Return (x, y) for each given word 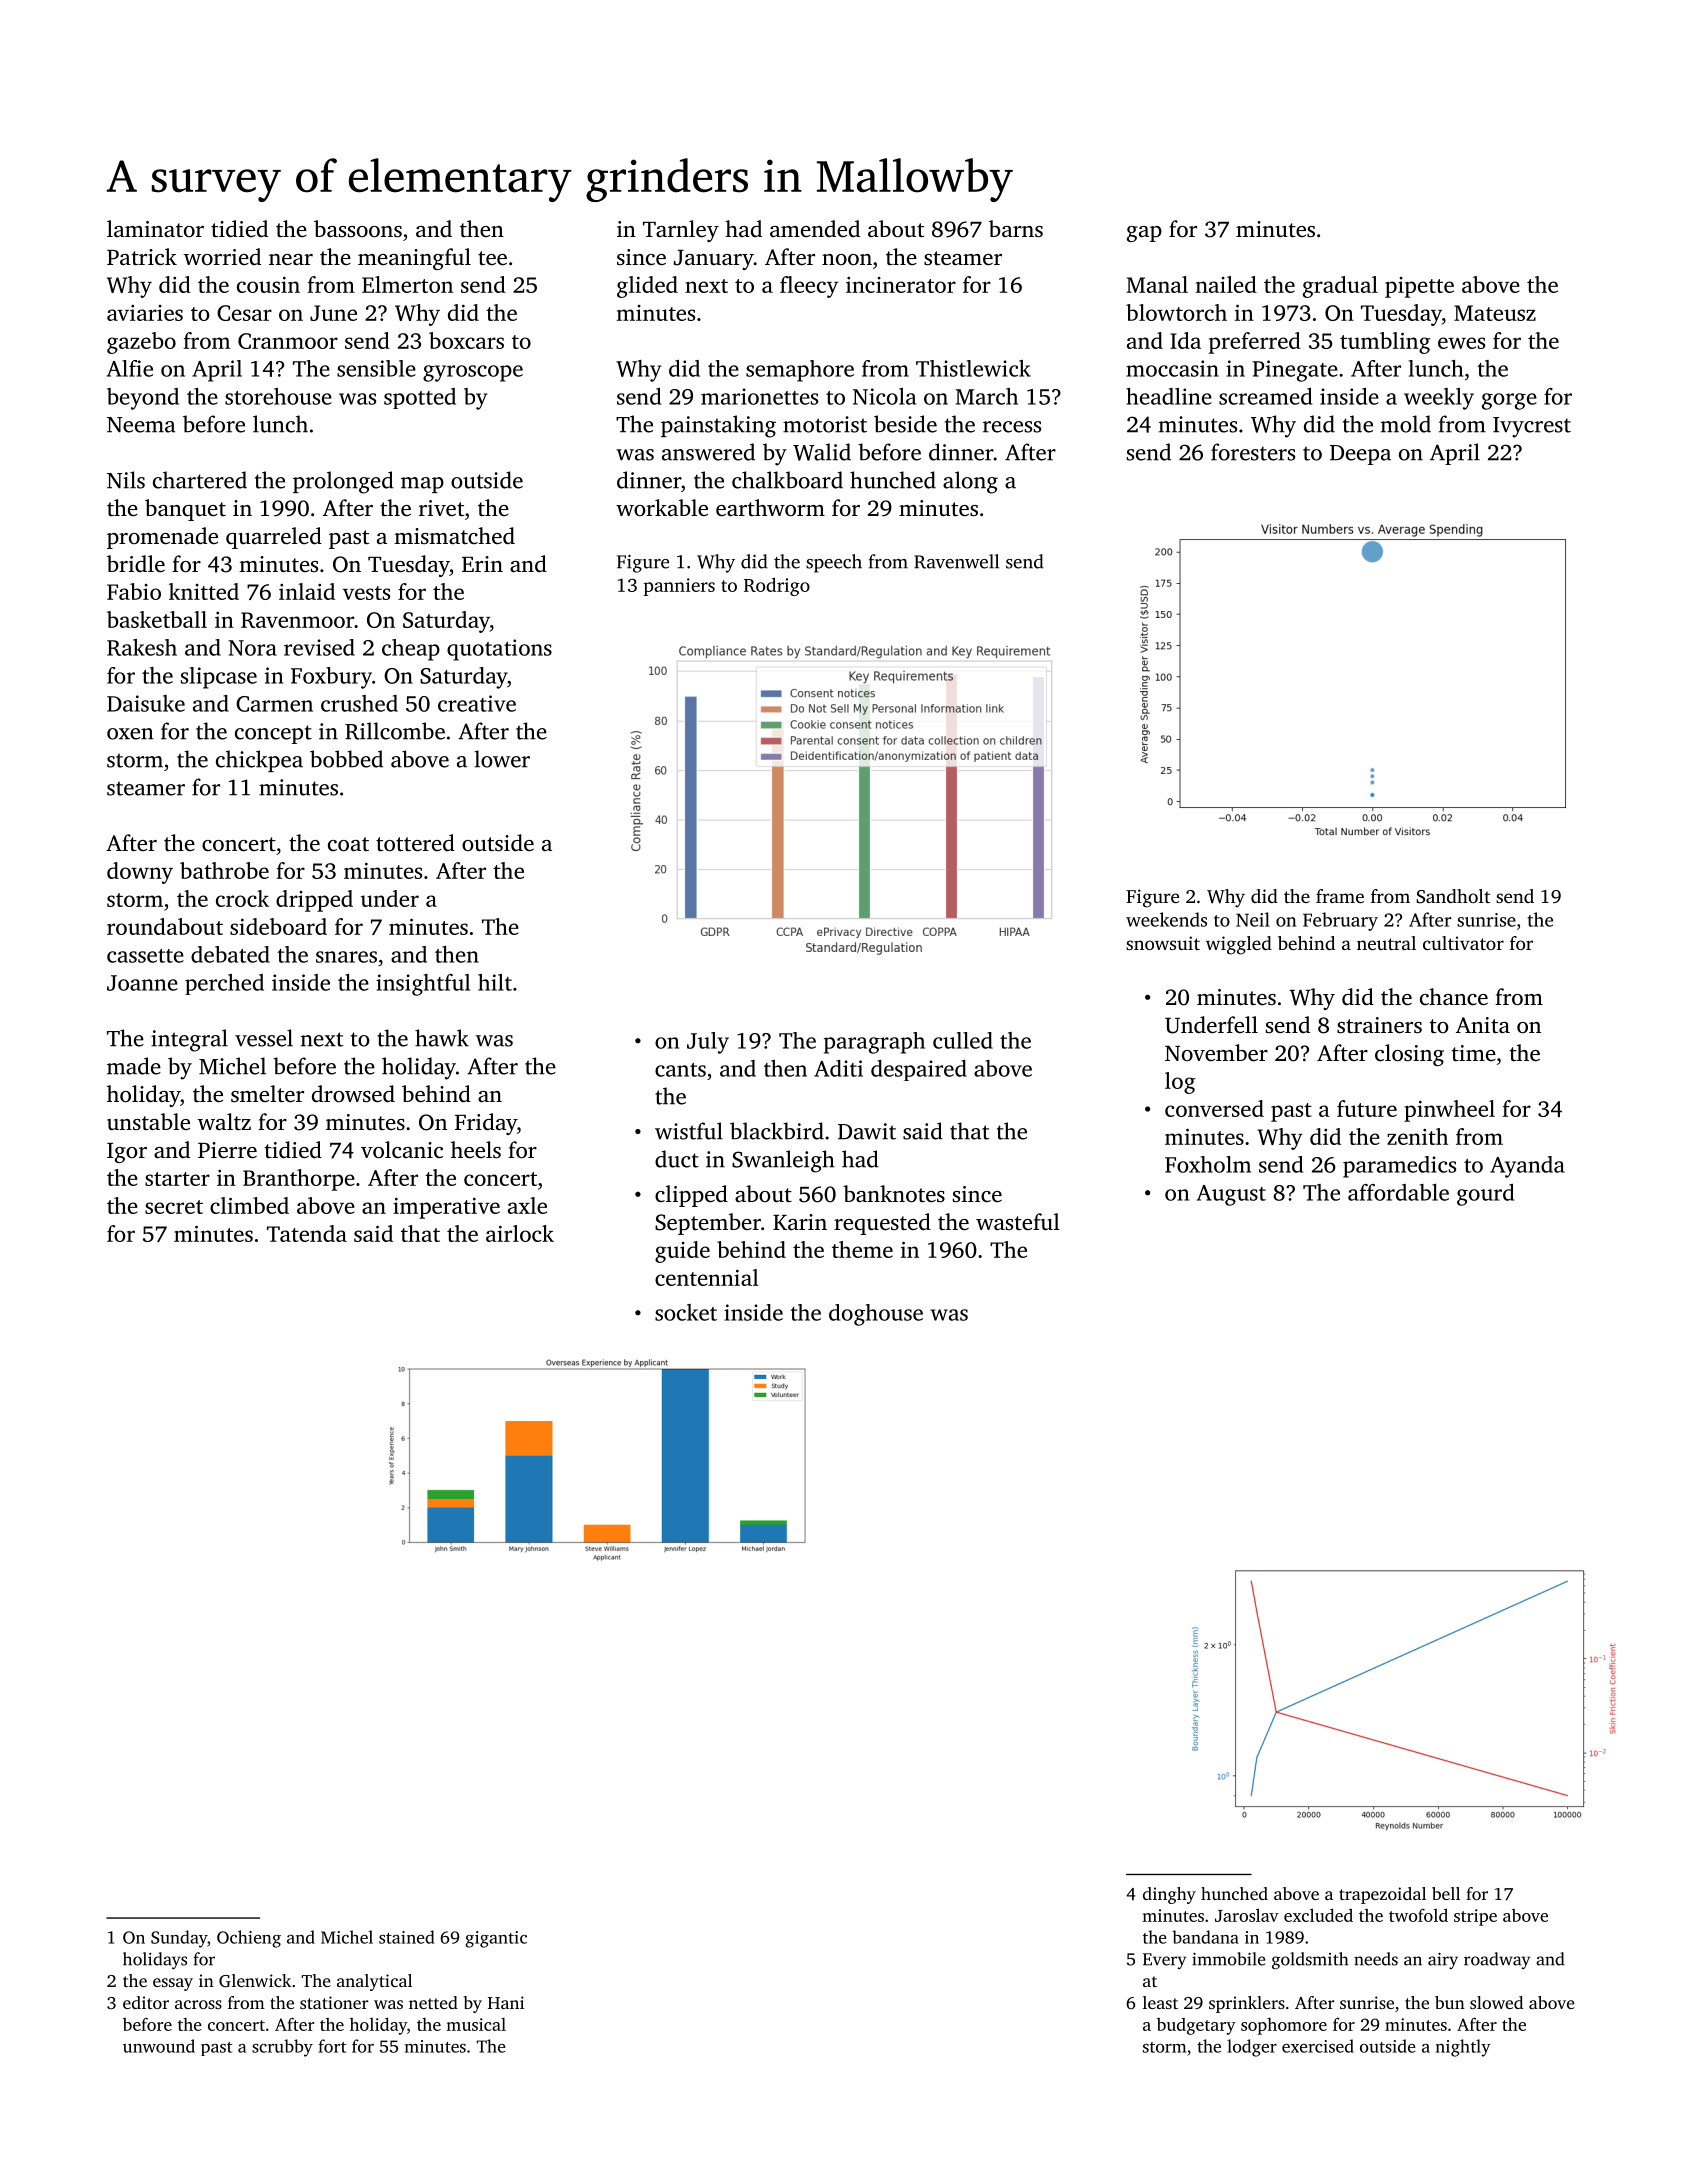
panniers (679, 587)
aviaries (145, 313)
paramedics (1399, 1167)
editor (146, 2002)
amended (815, 228)
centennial (707, 1277)
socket (686, 1312)
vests (366, 593)
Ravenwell (956, 561)
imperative (446, 1208)
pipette (1419, 287)
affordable (1398, 1192)
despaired (919, 1070)
